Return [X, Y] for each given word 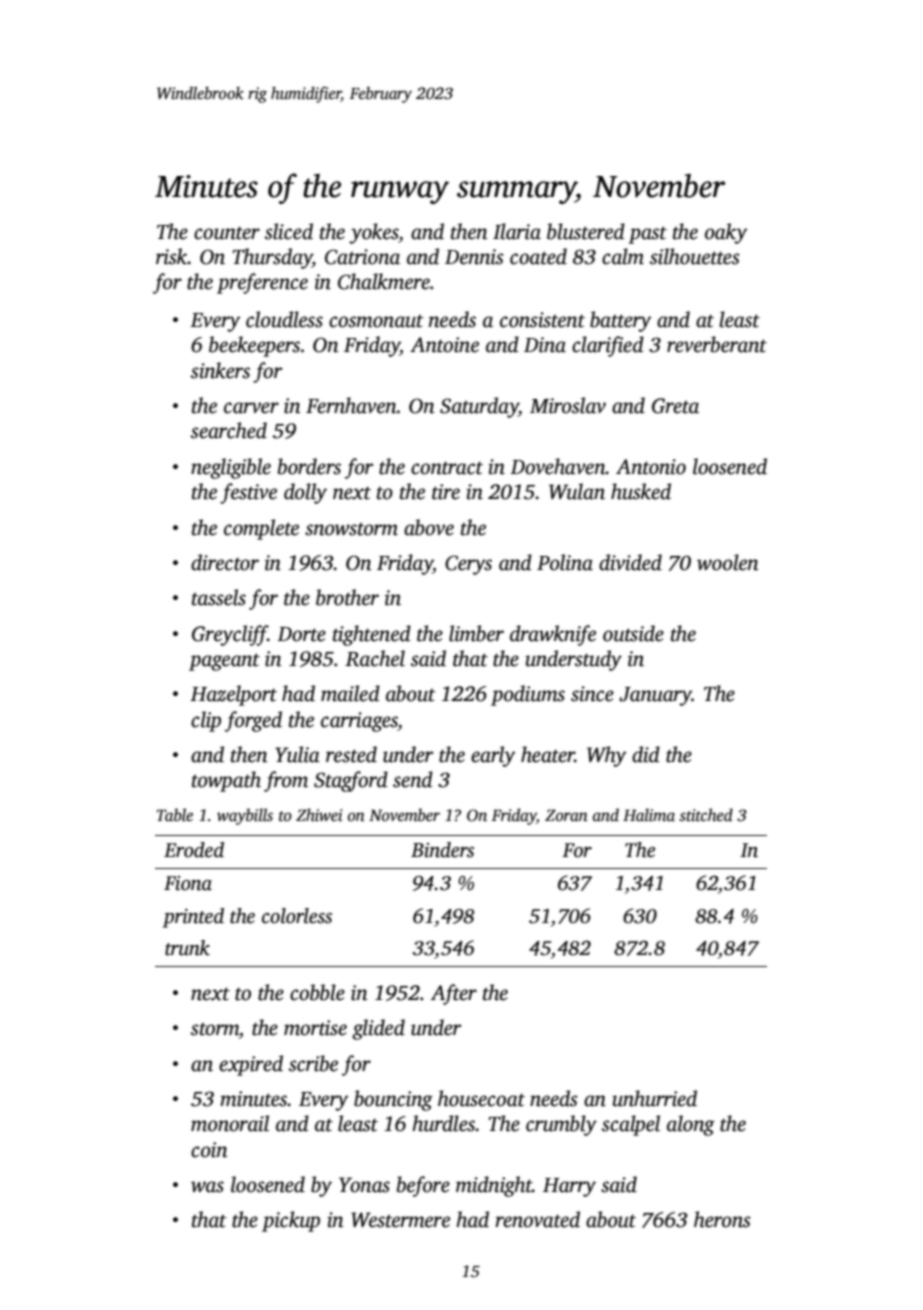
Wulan [577, 491]
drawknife [553, 635]
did [646, 754]
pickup [291, 1221]
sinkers [220, 370]
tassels [219, 597]
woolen [728, 562]
